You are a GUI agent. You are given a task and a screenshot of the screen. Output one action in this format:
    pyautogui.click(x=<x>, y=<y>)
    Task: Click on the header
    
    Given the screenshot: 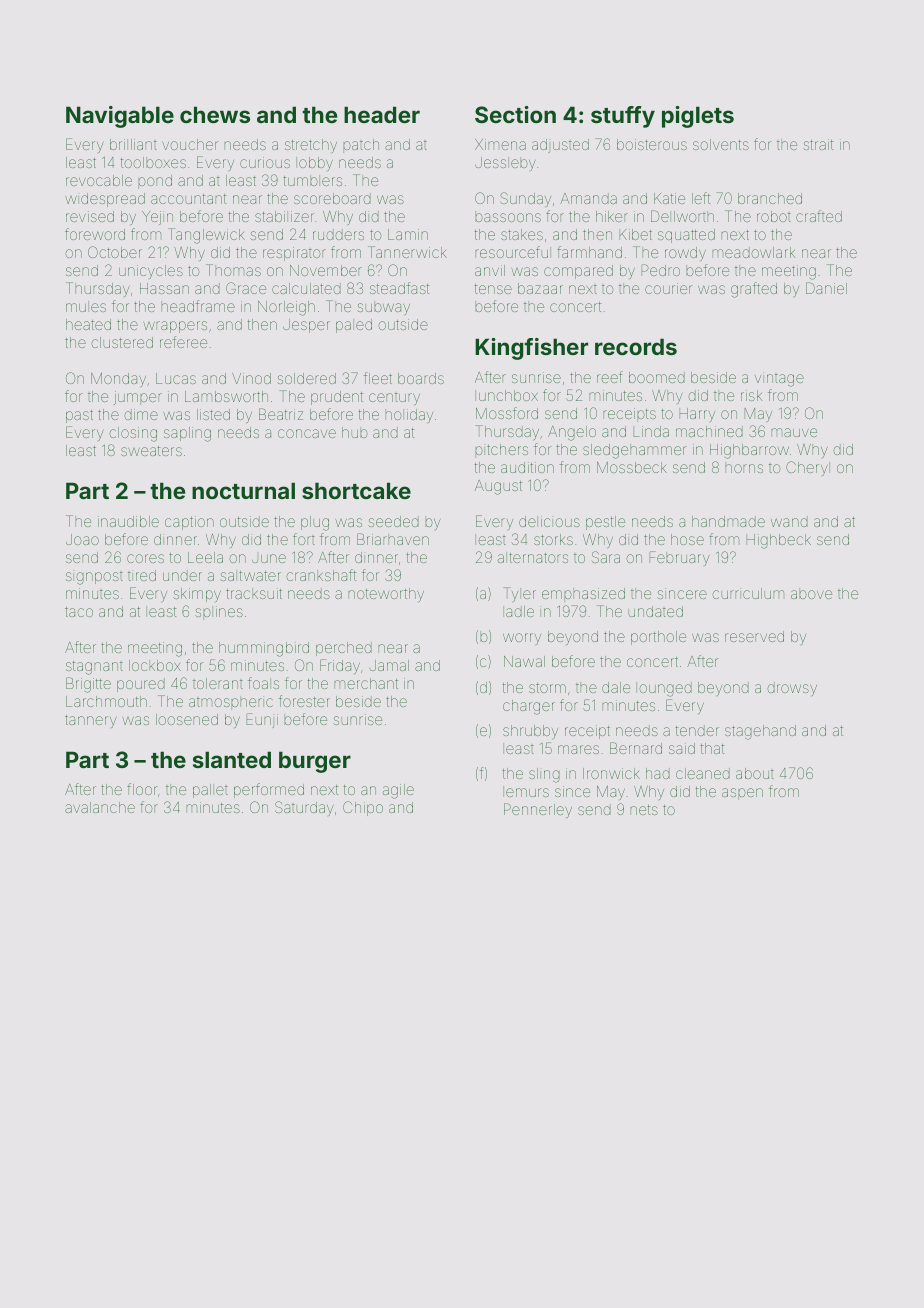 What is the action you would take?
    pyautogui.click(x=382, y=114)
